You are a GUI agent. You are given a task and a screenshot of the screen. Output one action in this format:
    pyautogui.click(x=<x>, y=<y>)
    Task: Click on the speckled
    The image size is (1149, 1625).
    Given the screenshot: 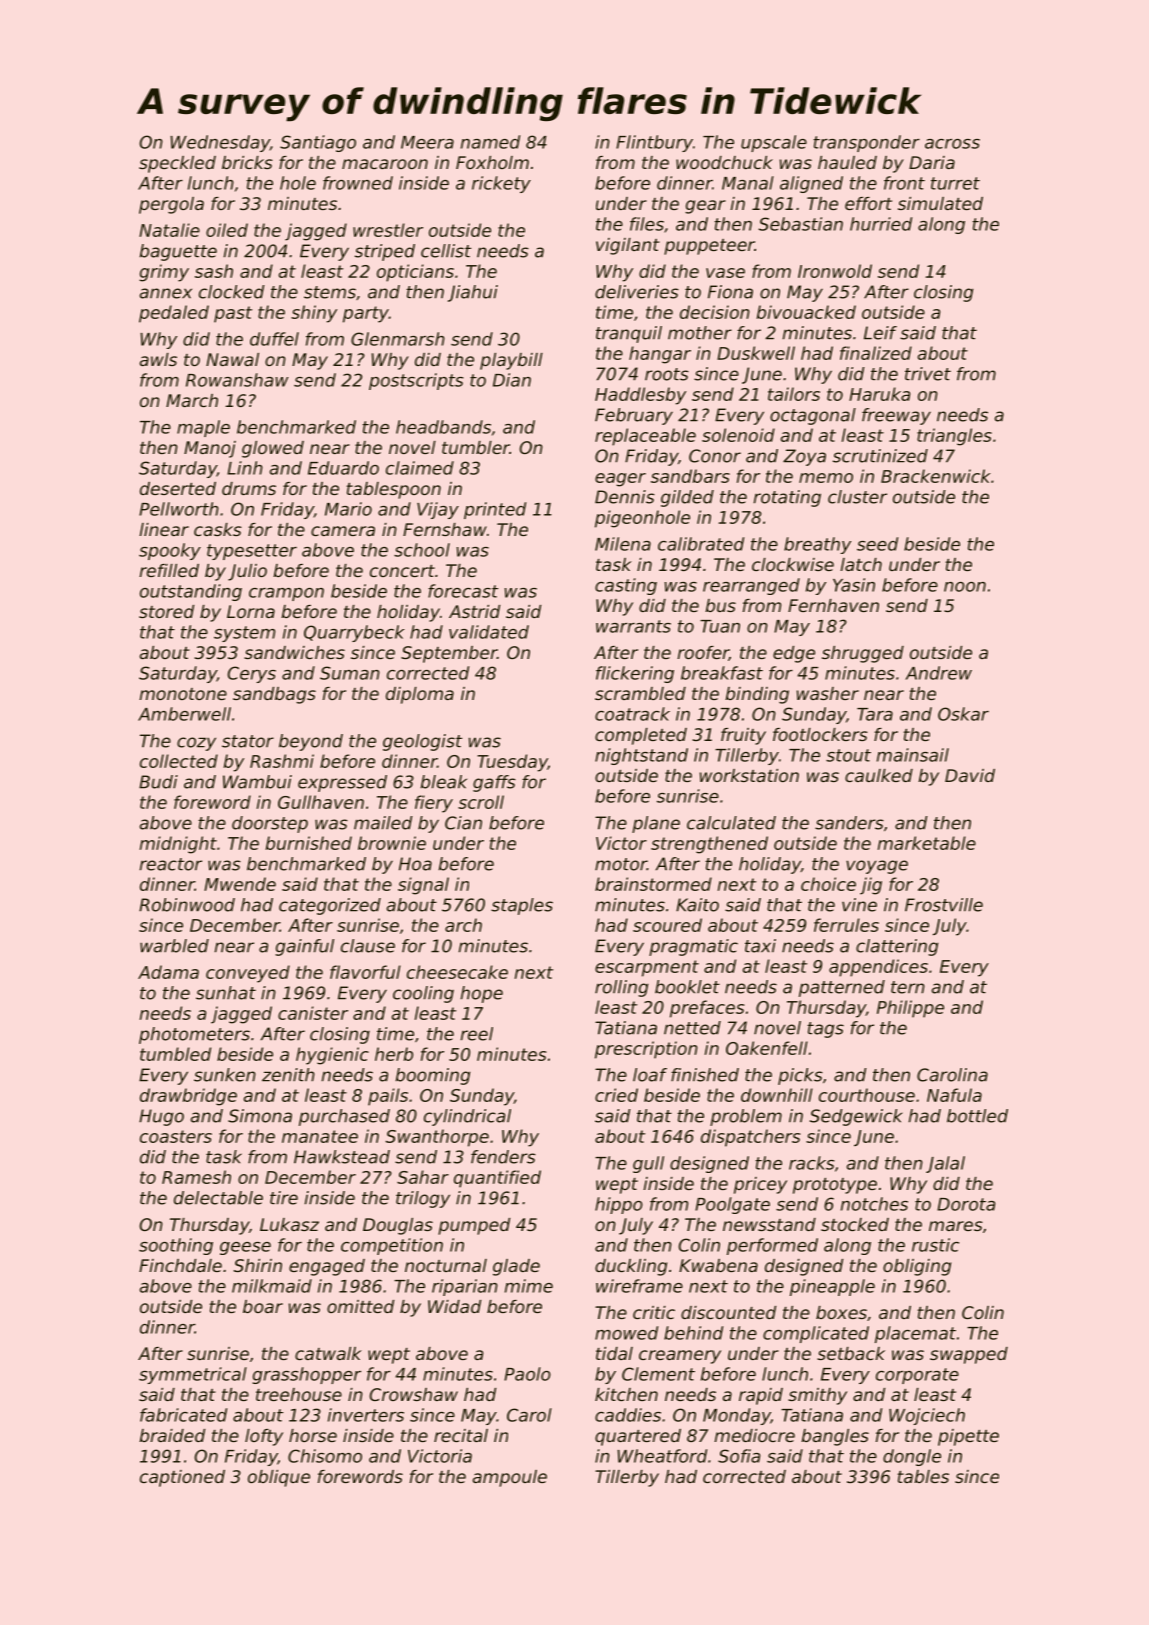 What is the action you would take?
    pyautogui.click(x=177, y=164)
